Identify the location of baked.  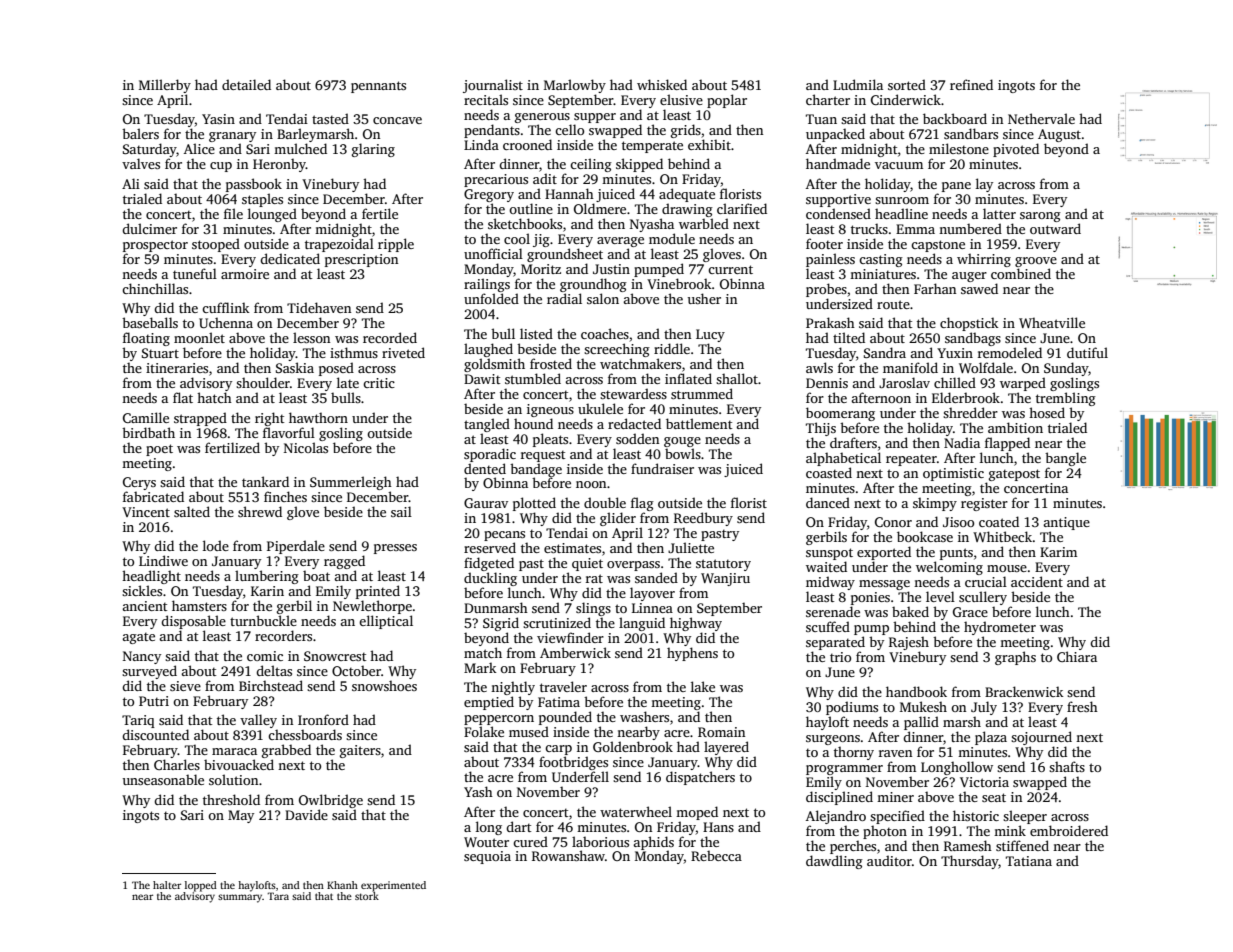
(910, 611).
